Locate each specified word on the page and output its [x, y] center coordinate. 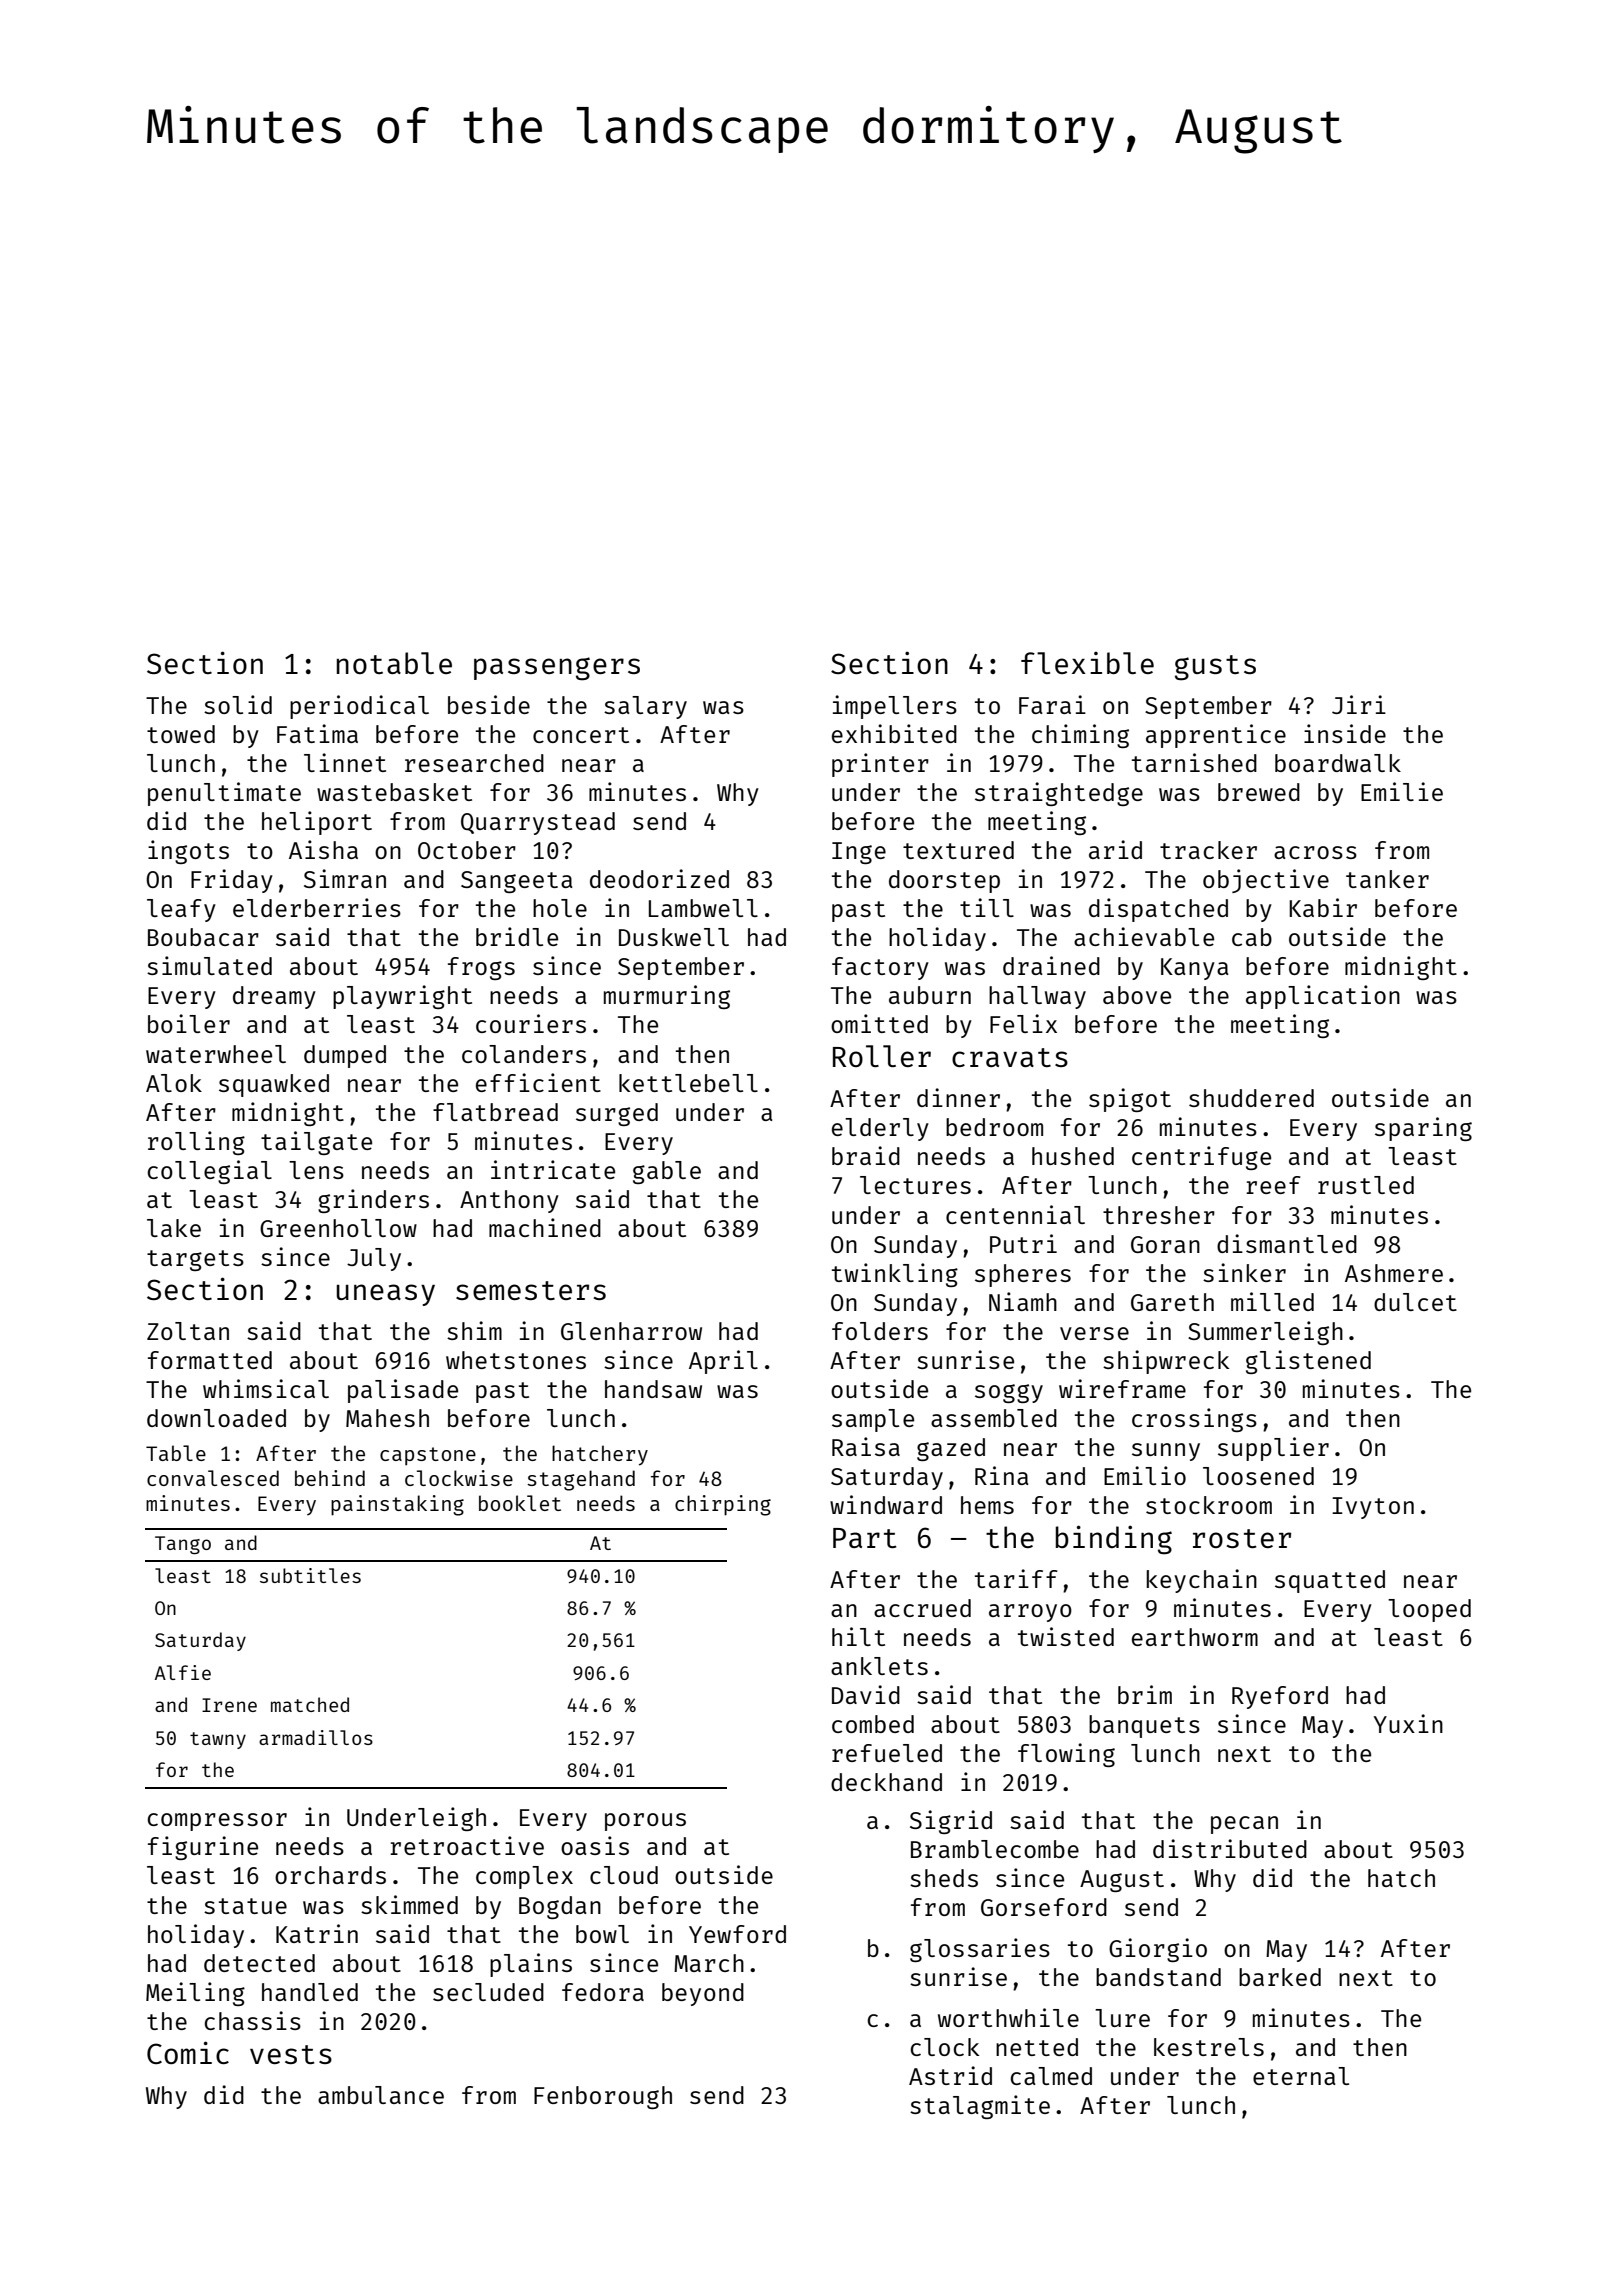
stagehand [581, 1480]
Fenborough [603, 2097]
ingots [188, 852]
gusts [1215, 668]
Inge [859, 853]
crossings [1194, 1420]
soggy [1009, 1393]
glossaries [980, 1950]
